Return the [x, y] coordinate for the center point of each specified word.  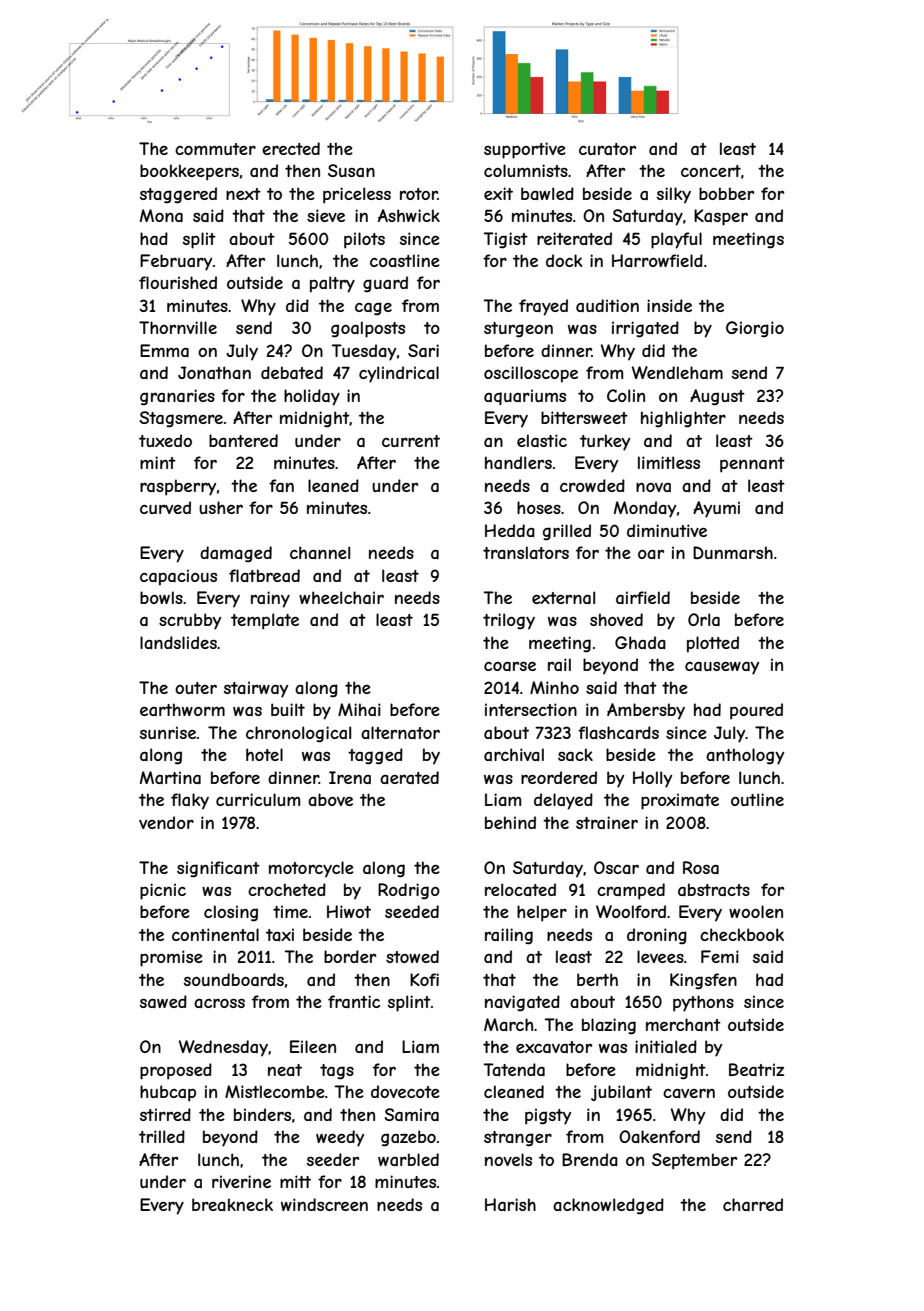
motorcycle [311, 869]
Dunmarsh [733, 552]
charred [753, 1204]
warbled [408, 1159]
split [199, 240]
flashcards [618, 732]
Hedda [510, 530]
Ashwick [409, 215]
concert [711, 171]
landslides [178, 642]
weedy [340, 1138]
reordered [559, 777]
